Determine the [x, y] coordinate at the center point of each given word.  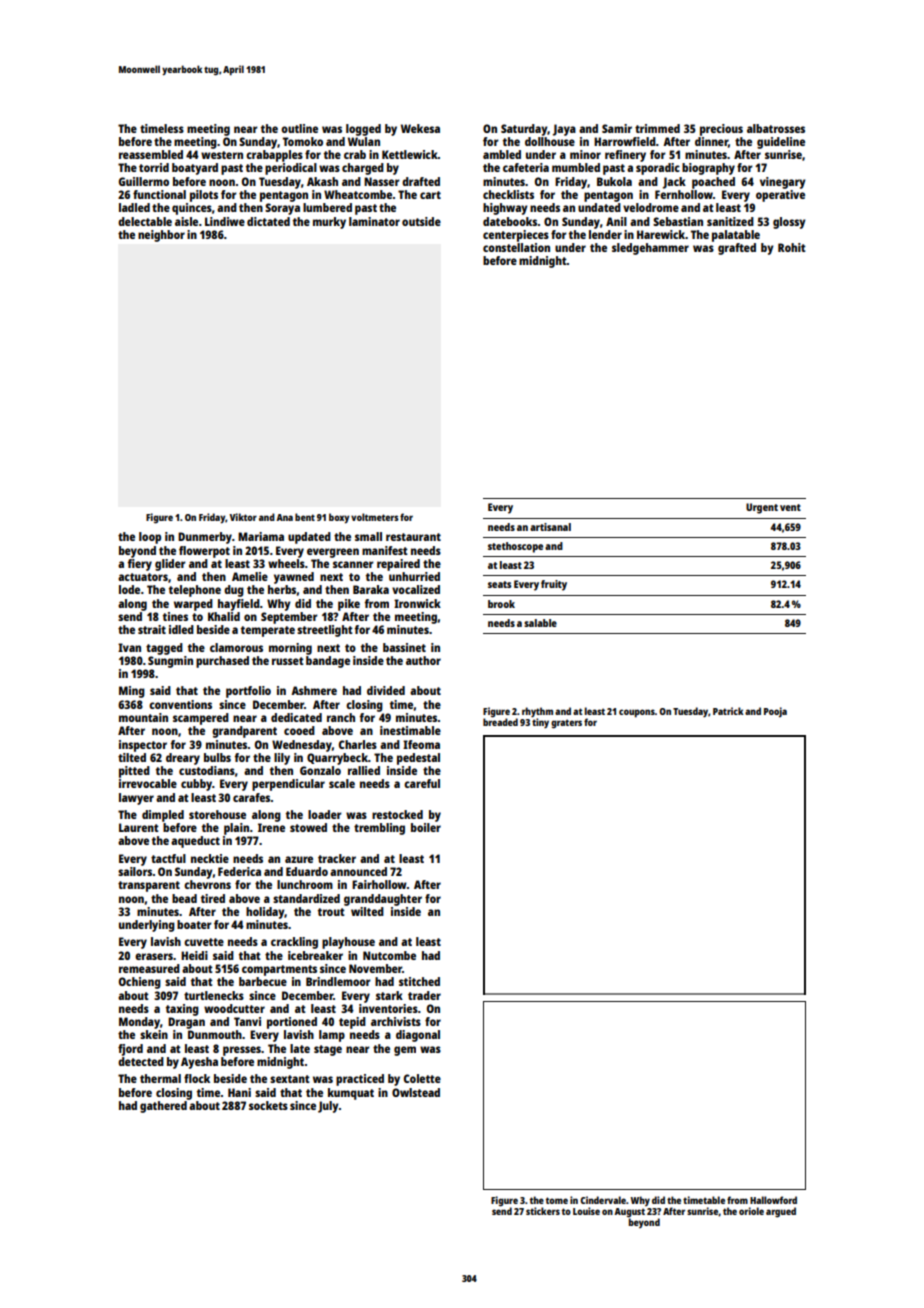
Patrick [728, 711]
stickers [543, 1211]
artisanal [550, 527]
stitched [419, 981]
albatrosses [776, 128]
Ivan [129, 647]
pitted [134, 772]
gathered [163, 1107]
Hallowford [773, 1200]
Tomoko [303, 141]
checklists [508, 194]
